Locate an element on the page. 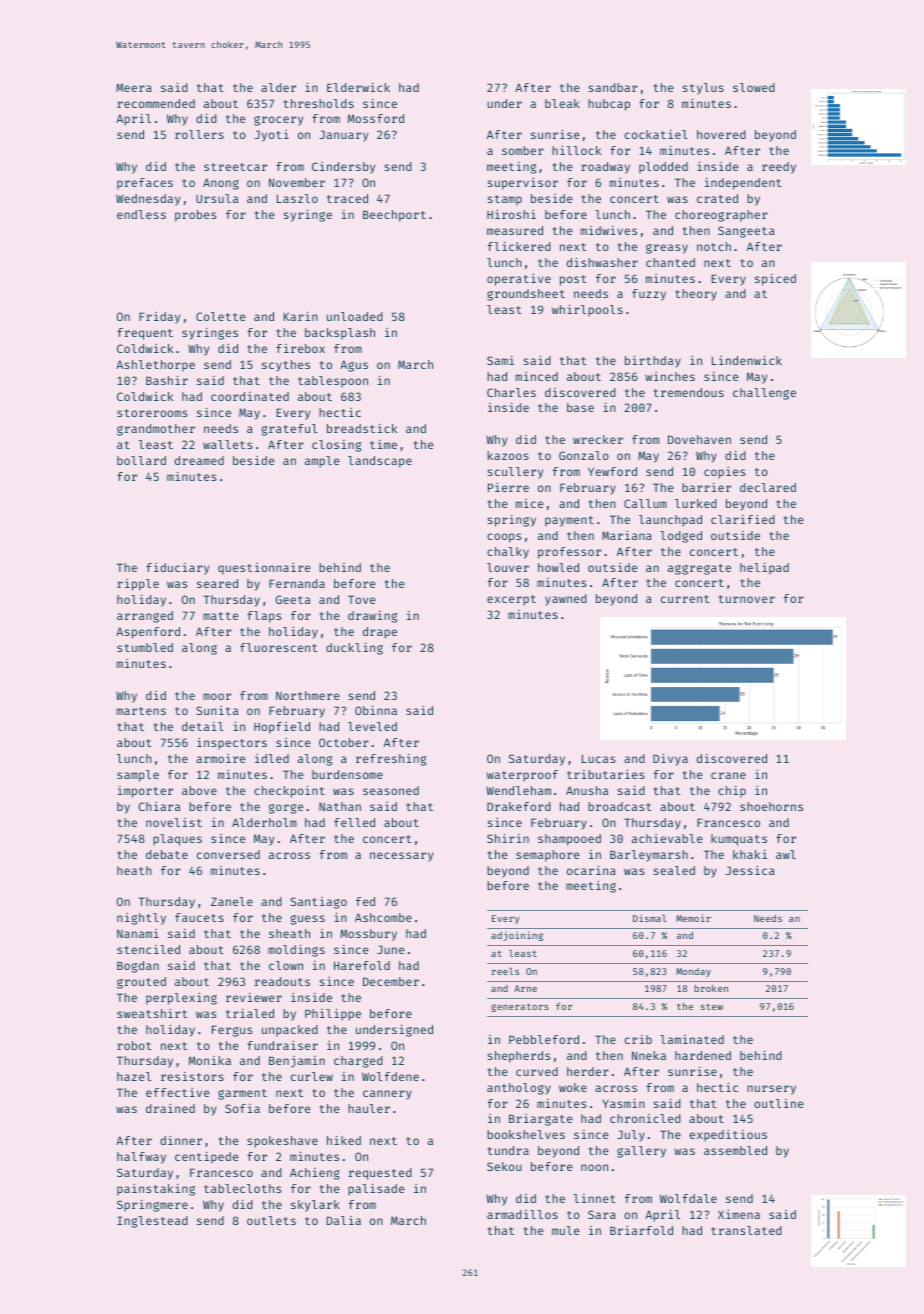  Hopfield is located at coordinates (282, 728).
